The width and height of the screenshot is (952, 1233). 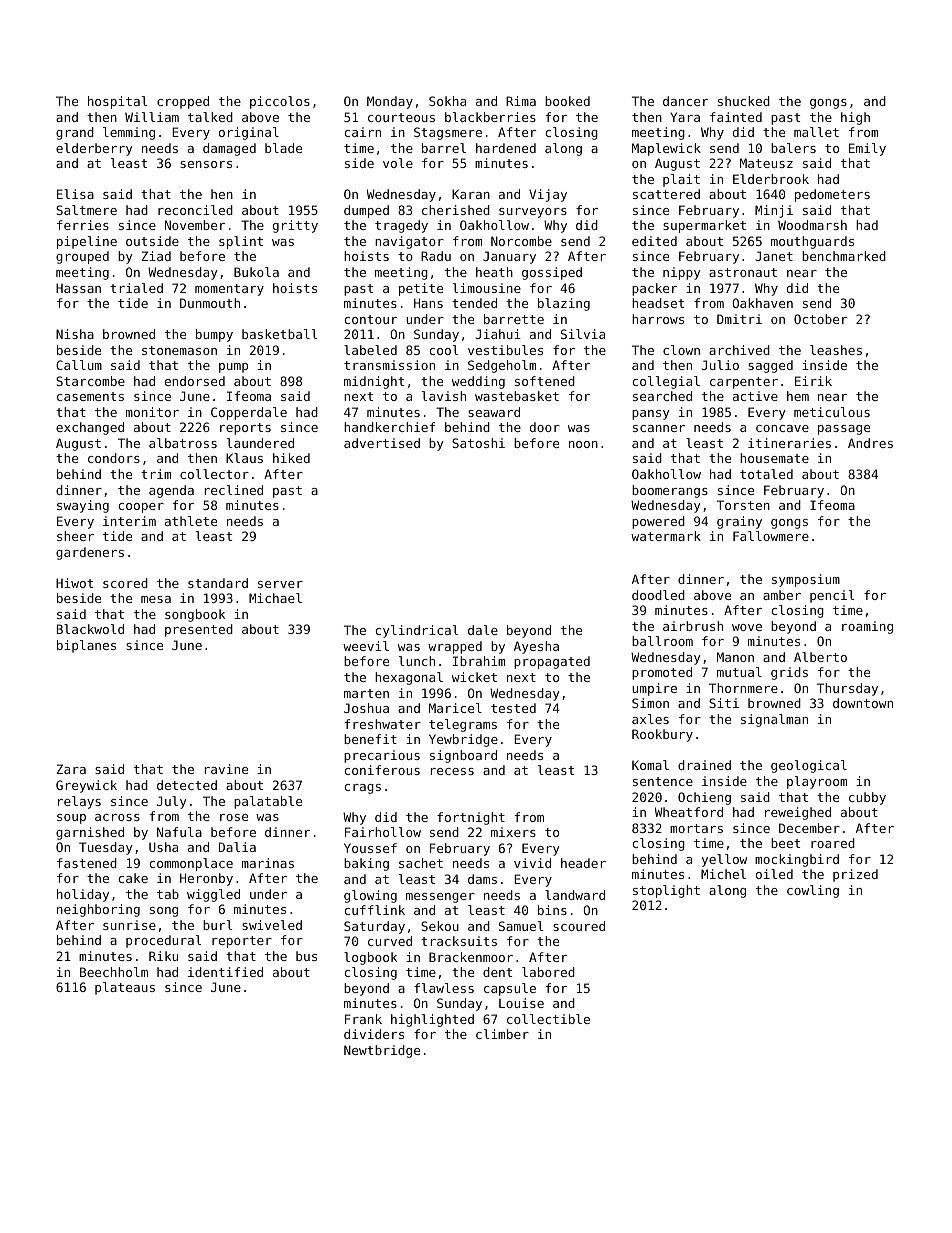 What do you see at coordinates (513, 832) in the screenshot?
I see `mixers` at bounding box center [513, 832].
